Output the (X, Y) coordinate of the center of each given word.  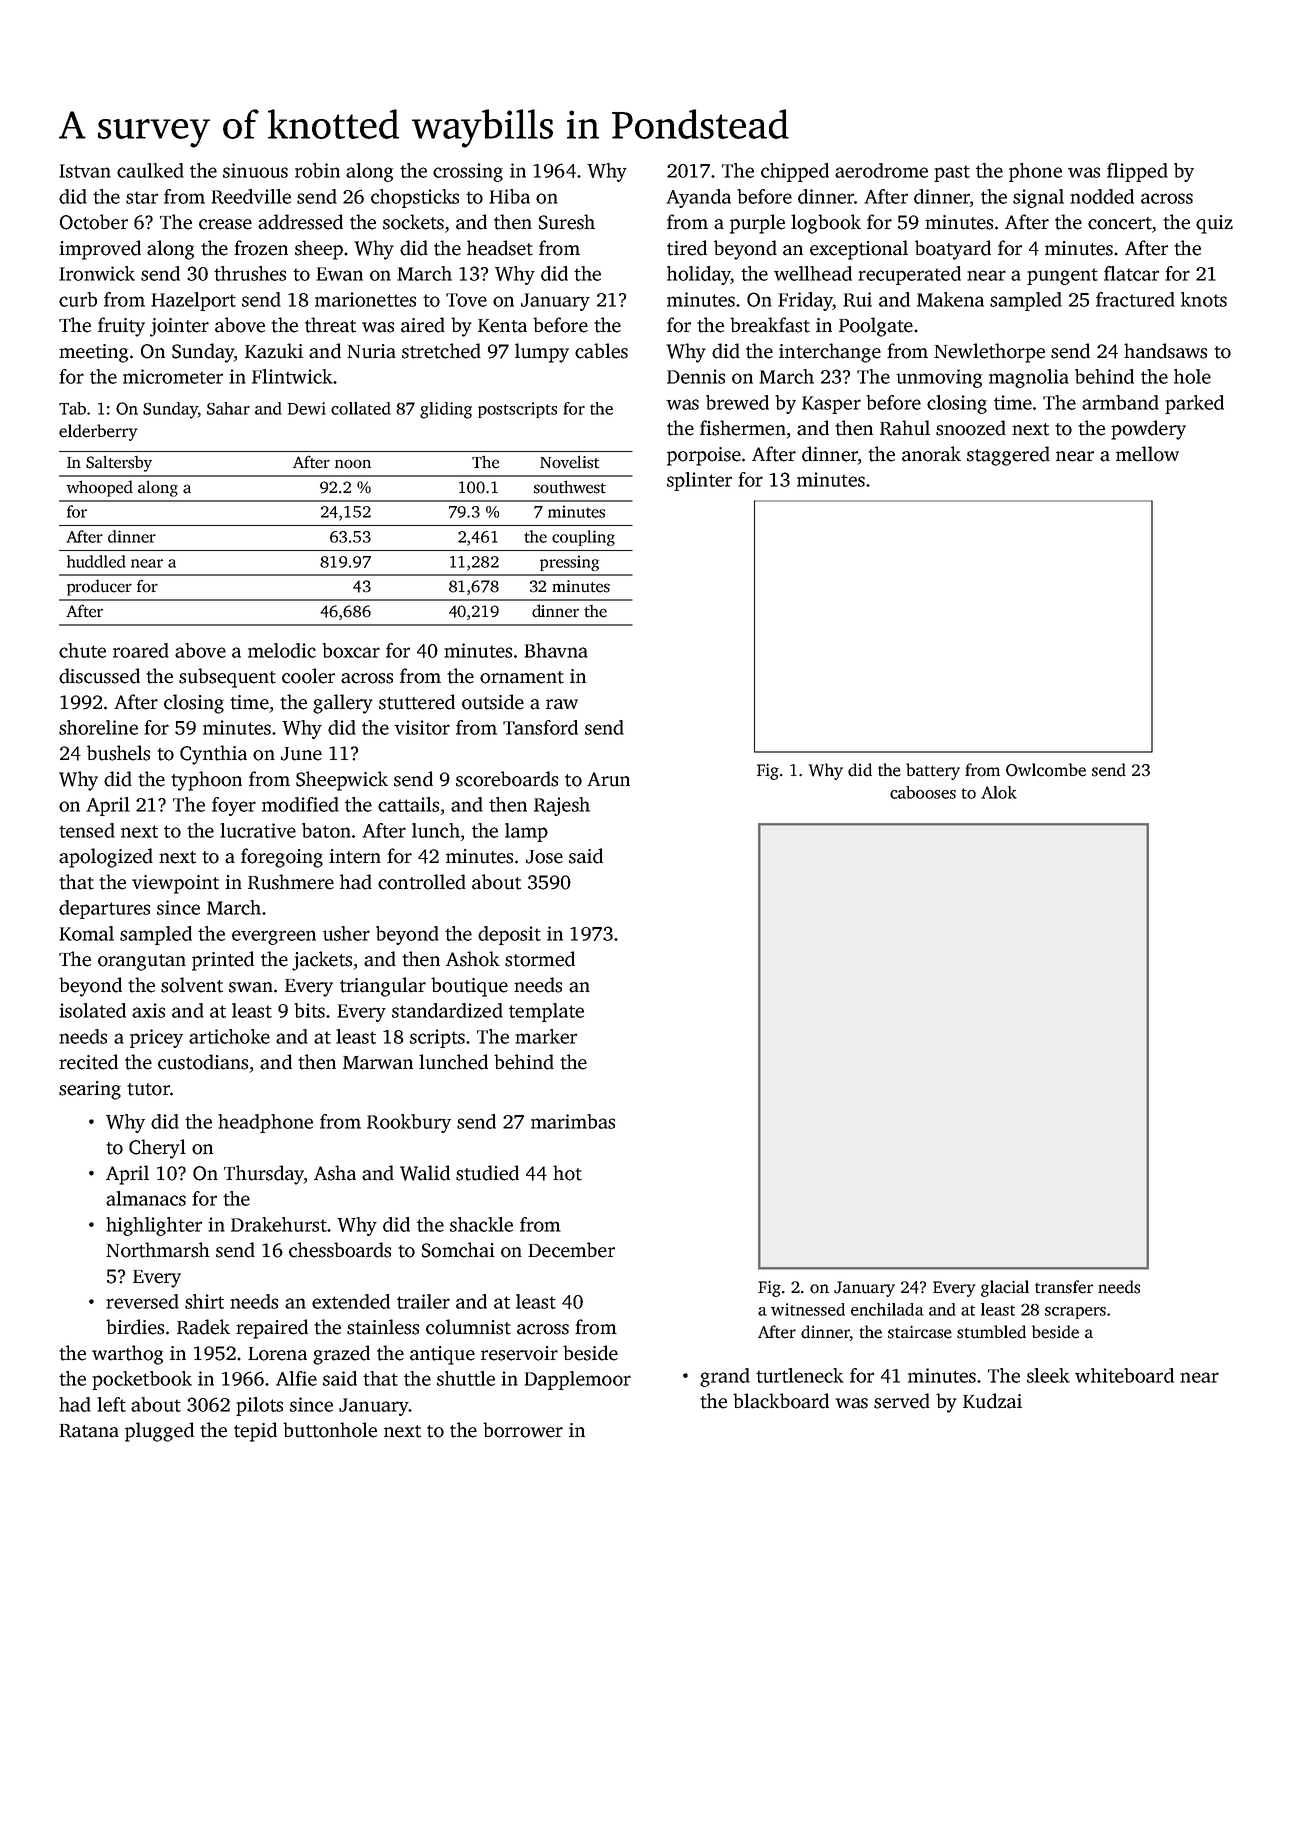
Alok (999, 792)
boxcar (351, 650)
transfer (1064, 1287)
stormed (540, 959)
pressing (569, 563)
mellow (1147, 454)
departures (104, 909)
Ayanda (698, 198)
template (546, 1012)
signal (1038, 198)
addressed (300, 222)
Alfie (296, 1378)
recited (88, 1062)
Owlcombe (1046, 770)
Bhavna (556, 650)
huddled (96, 561)
